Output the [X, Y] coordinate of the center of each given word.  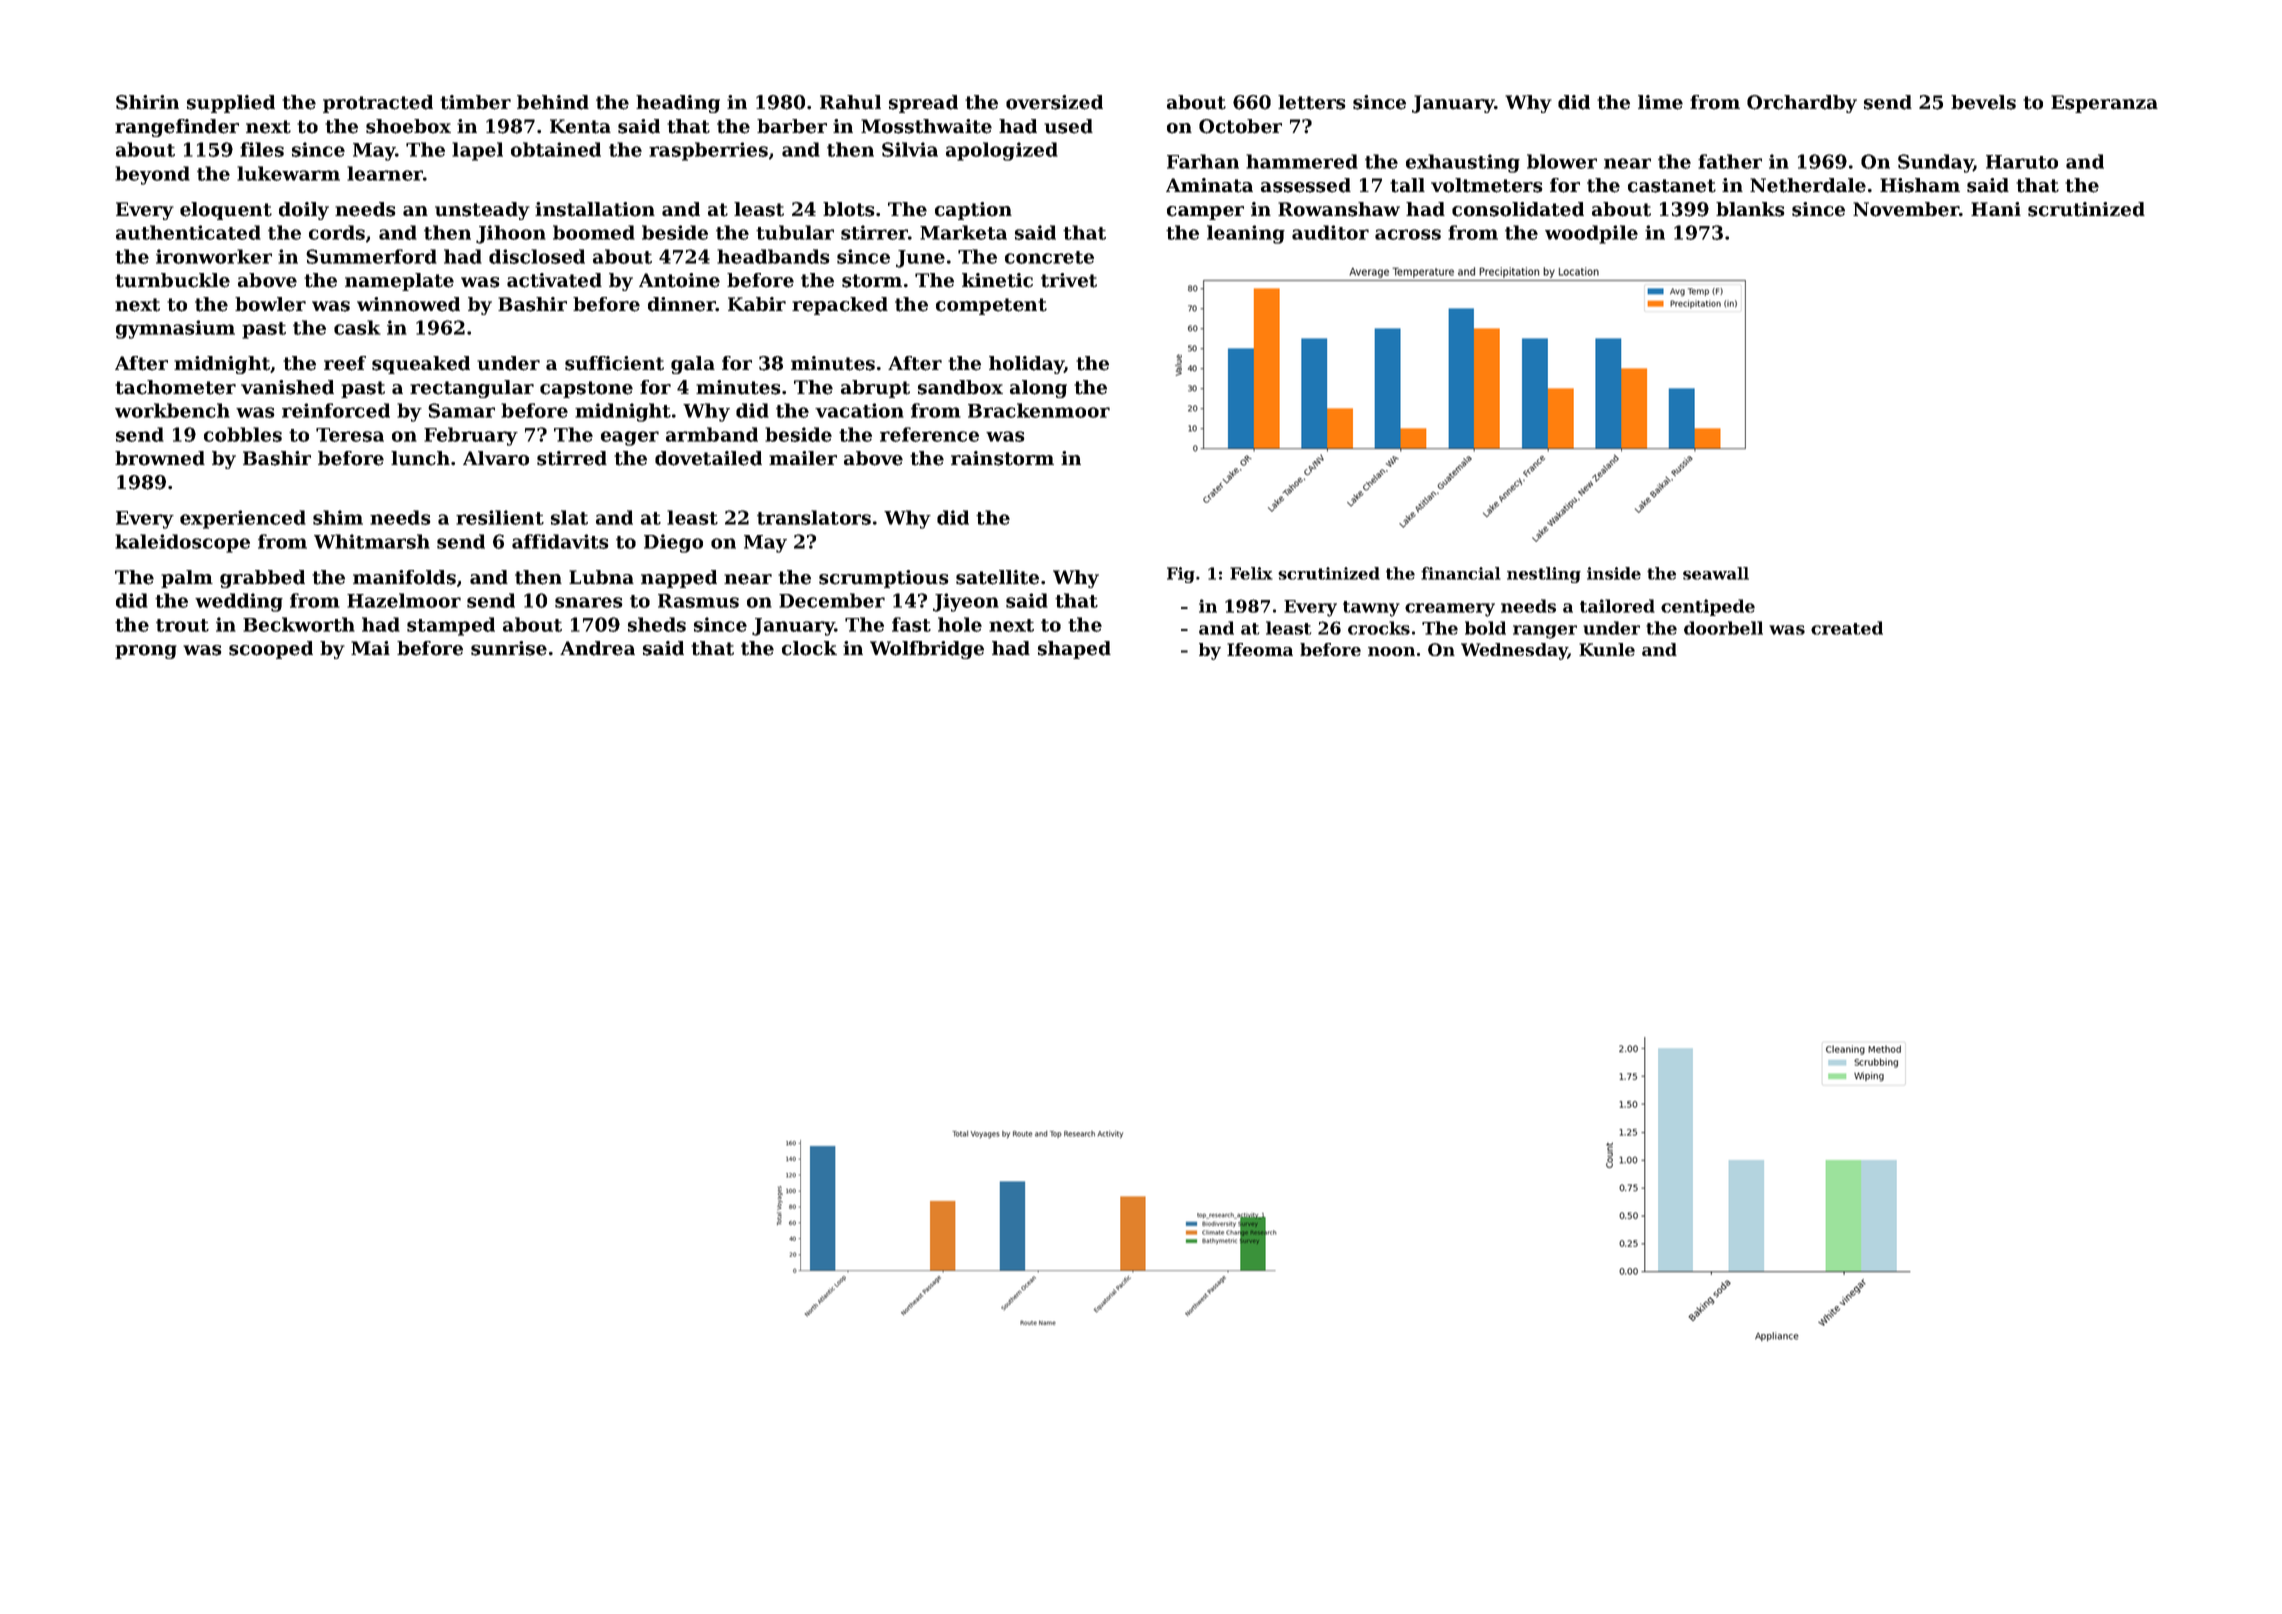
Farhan [1203, 161]
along [1038, 389]
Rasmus [698, 601]
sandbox [960, 387]
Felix [1251, 573]
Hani [1996, 209]
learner [385, 173]
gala [693, 365]
